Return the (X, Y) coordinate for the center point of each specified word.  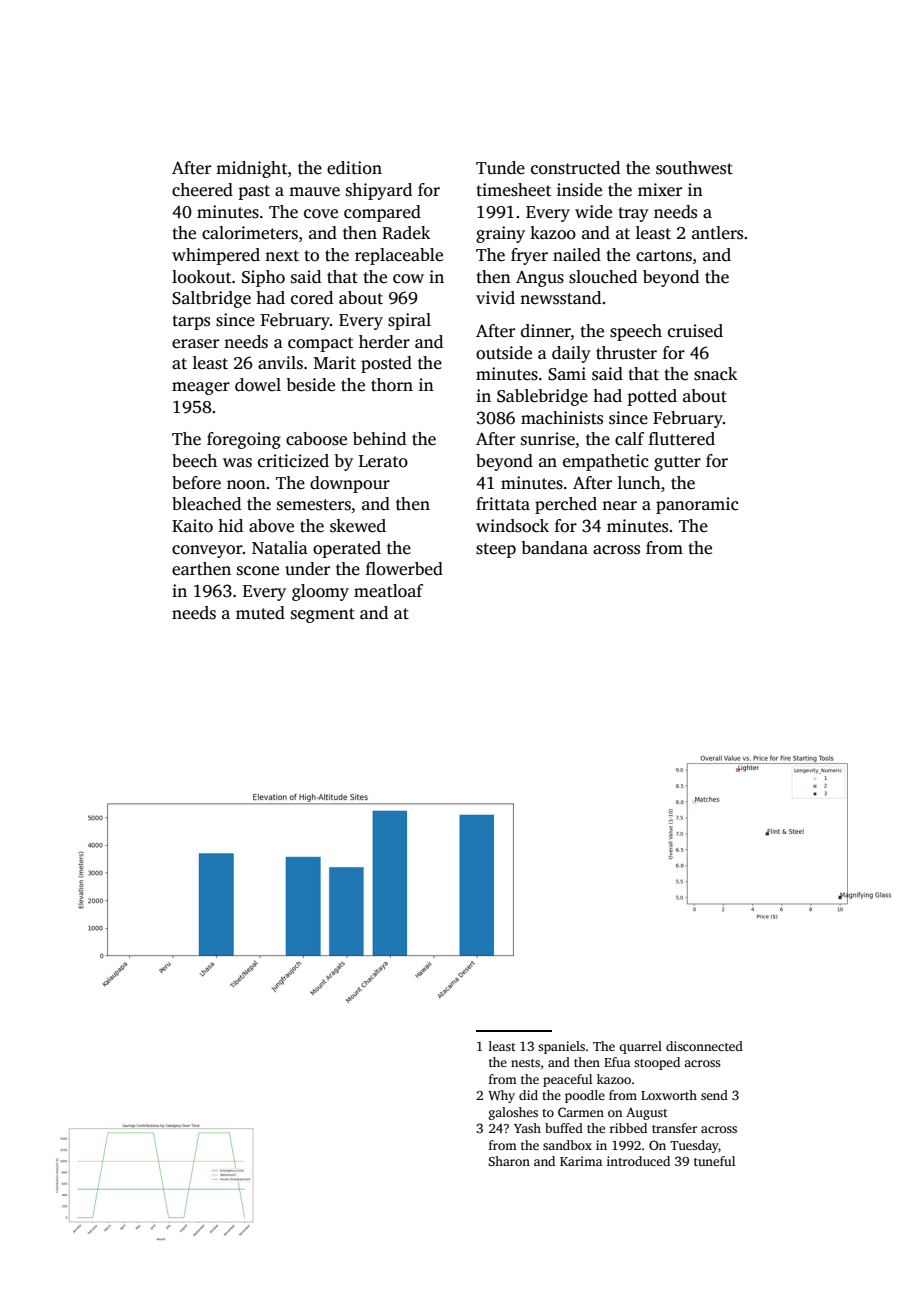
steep (496, 550)
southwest (694, 168)
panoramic (697, 505)
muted (260, 613)
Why (501, 1096)
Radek (406, 233)
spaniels (561, 1047)
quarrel (640, 1047)
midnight (251, 169)
